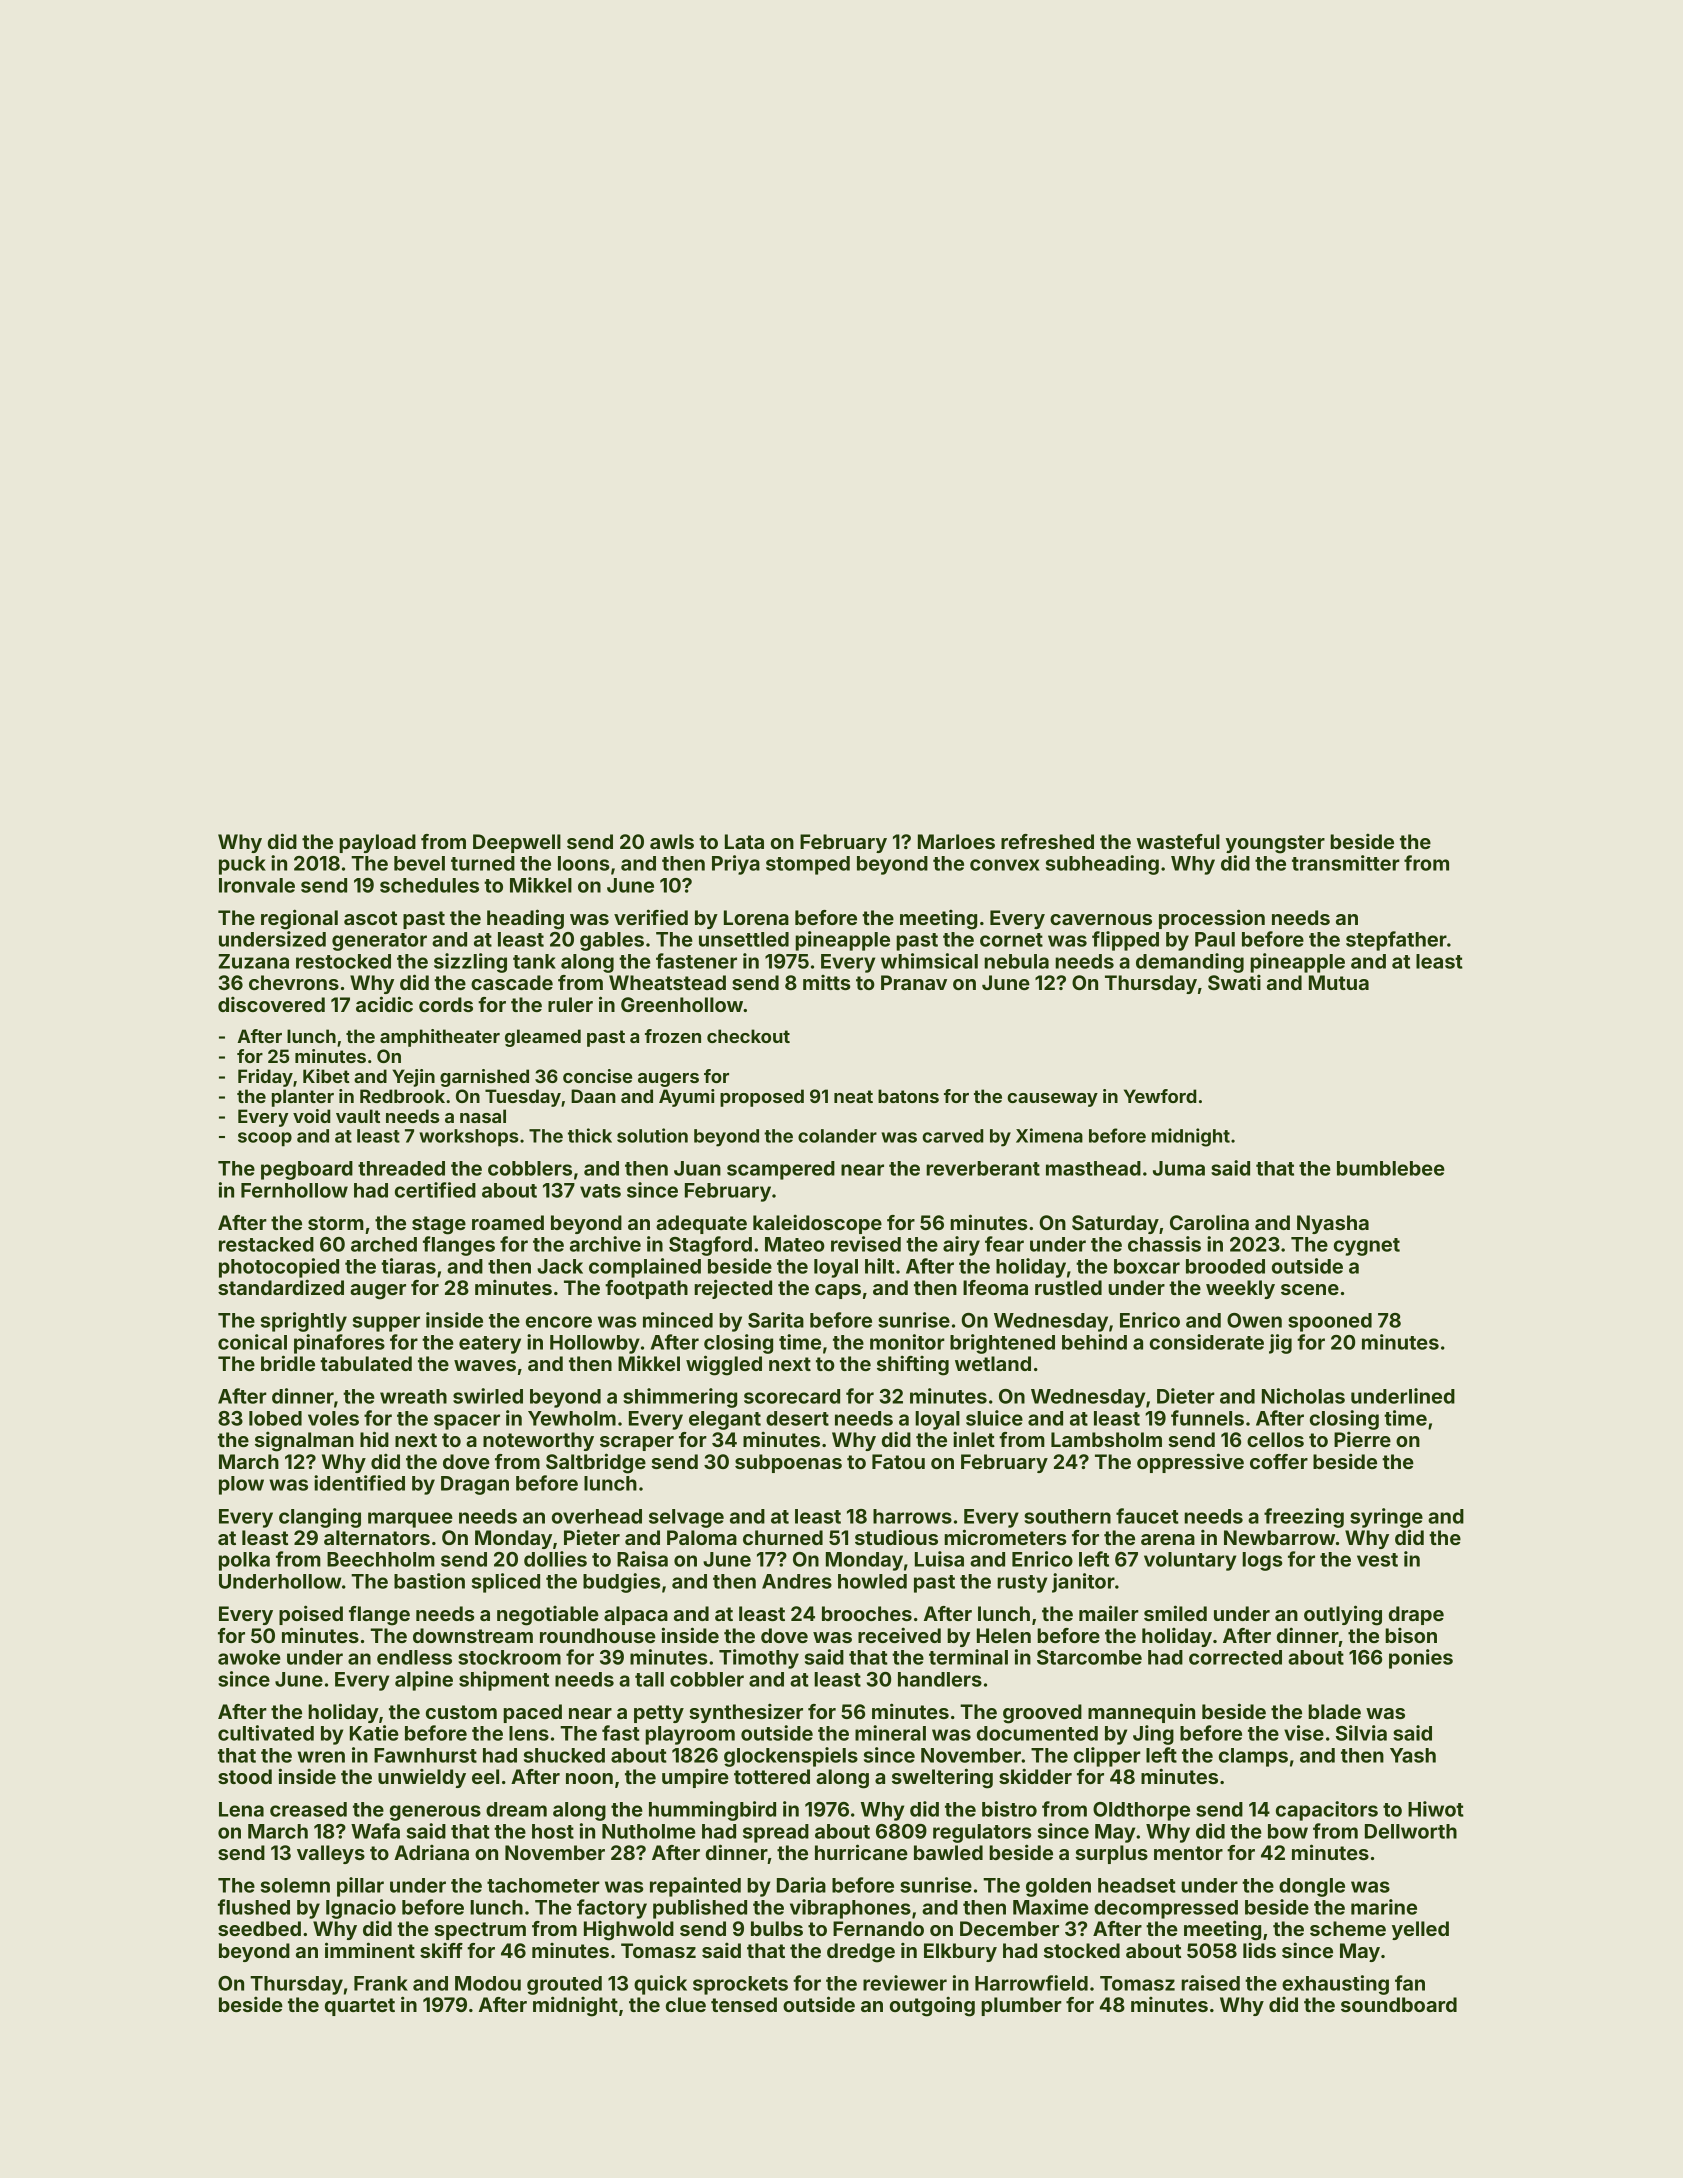  Describe the element at coordinates (1334, 1711) in the document. I see `blade` at that location.
